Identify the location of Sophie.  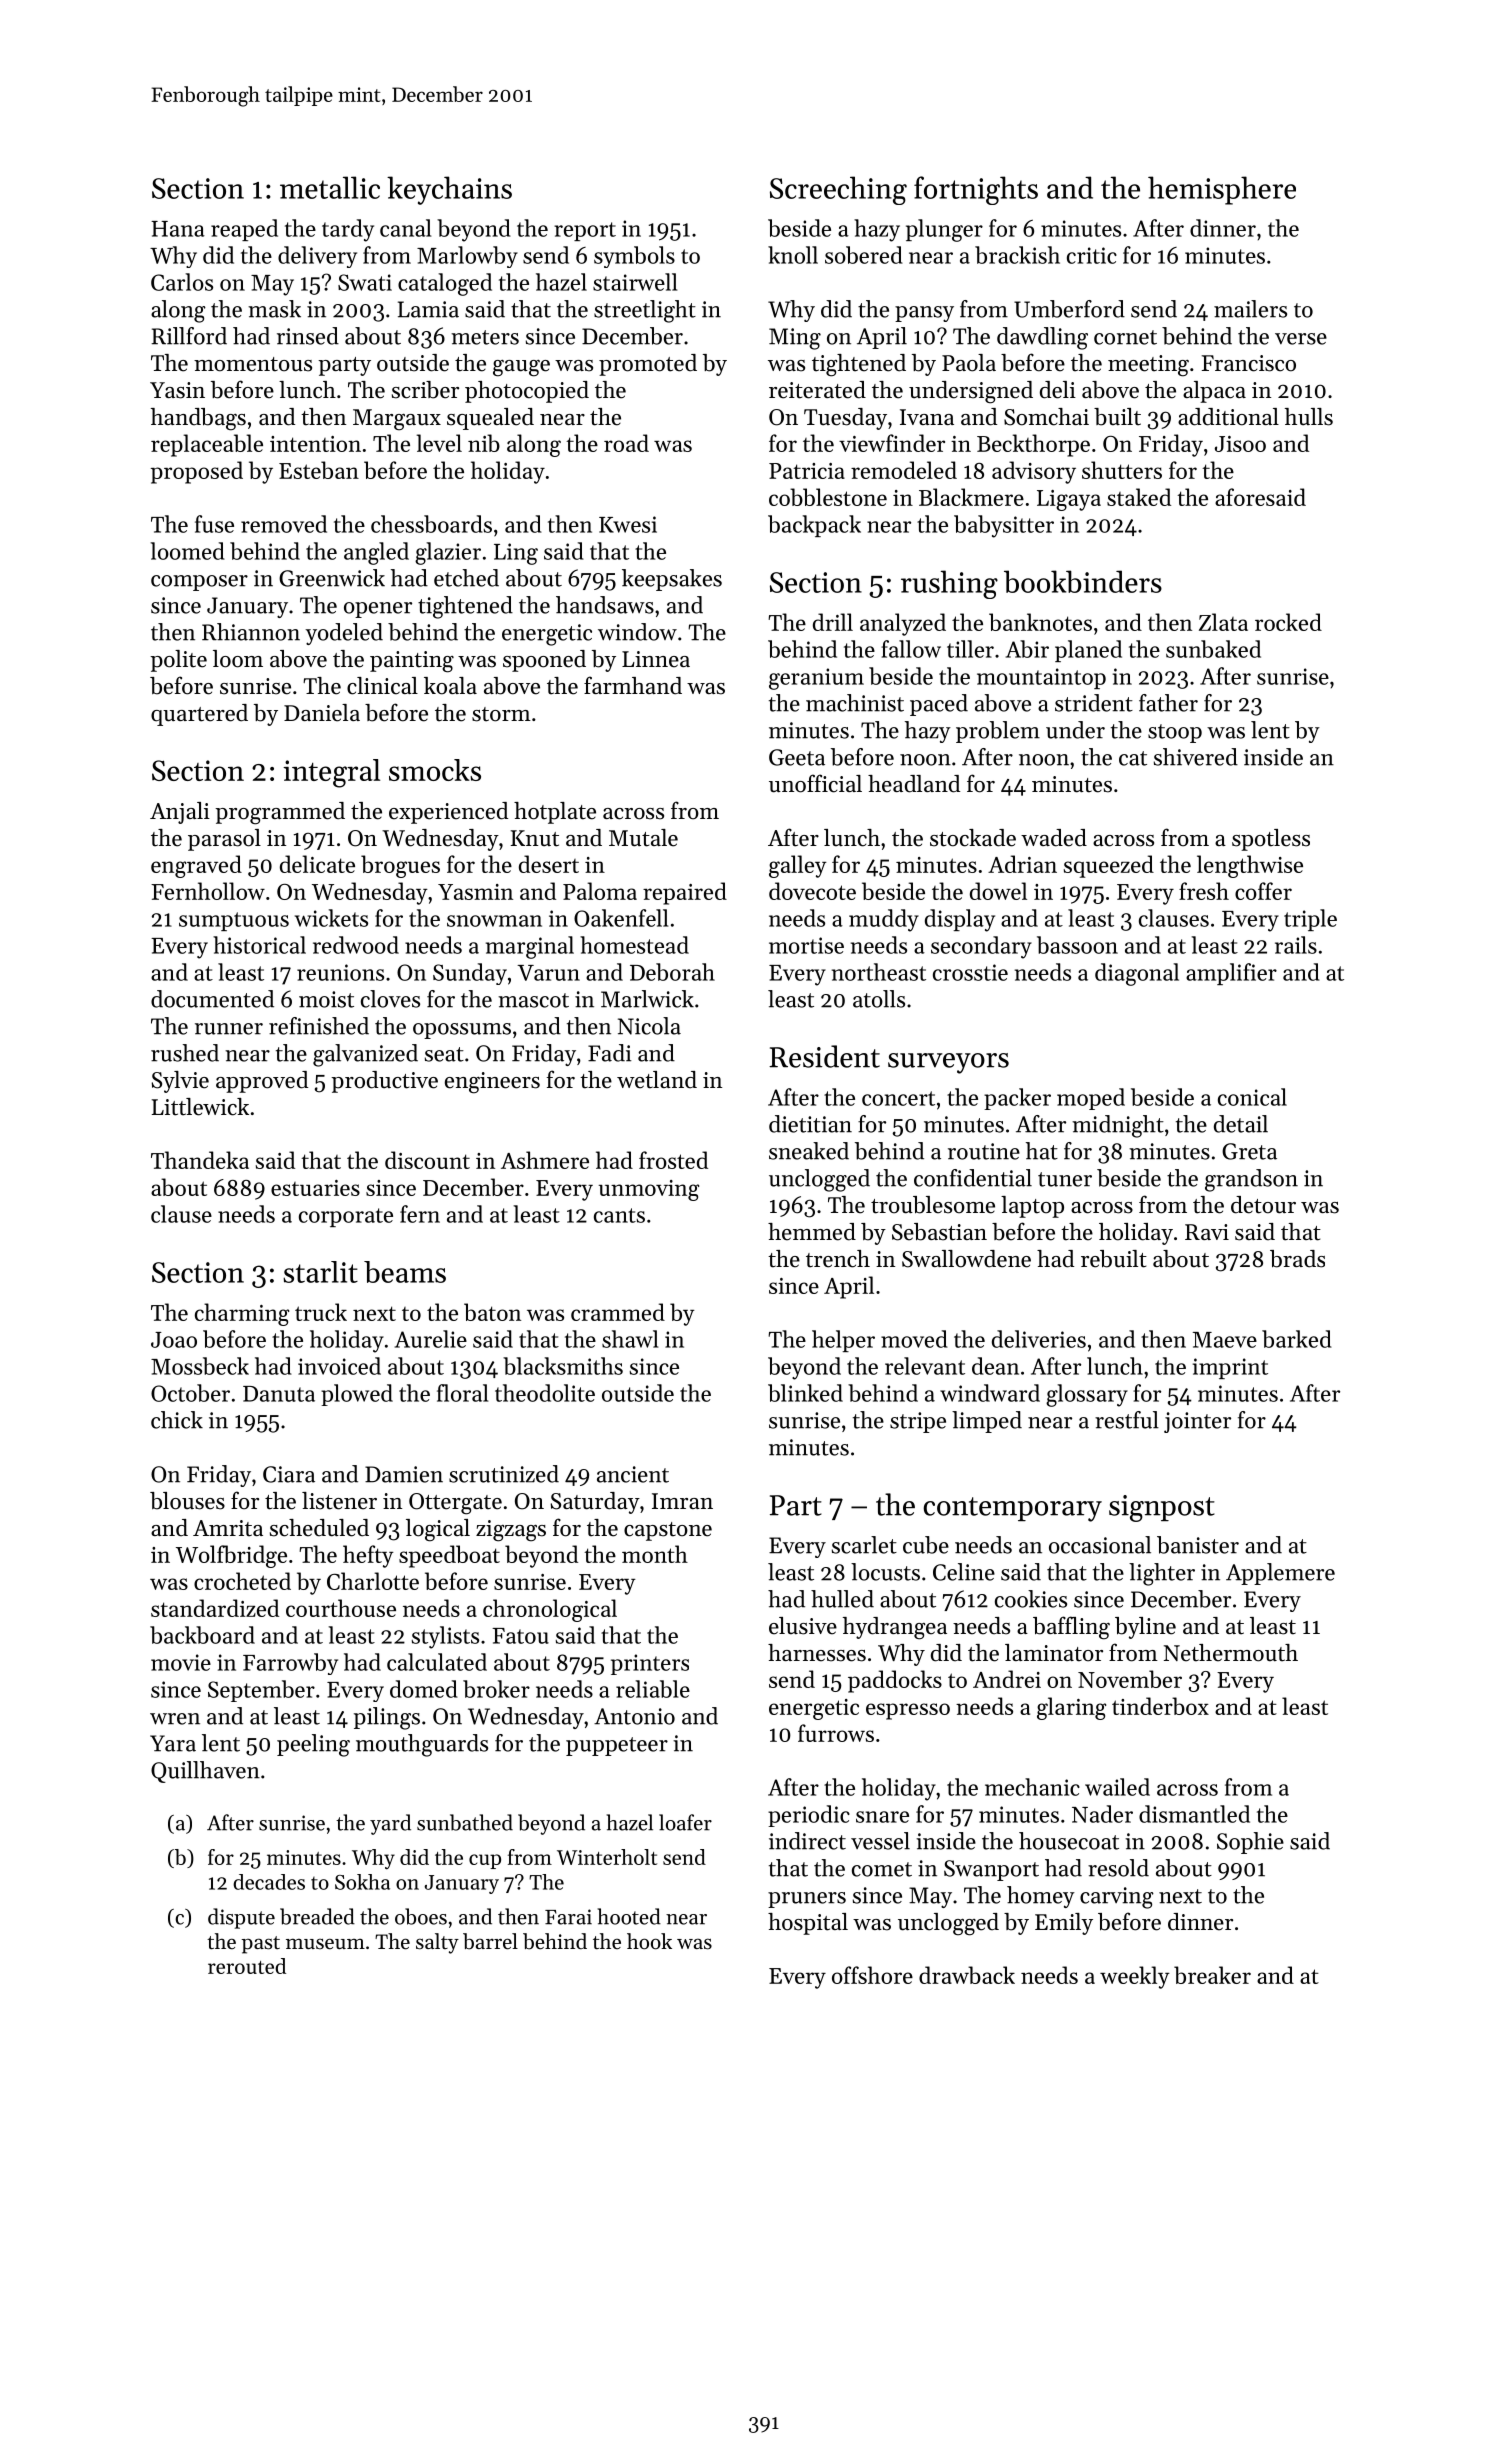
(1250, 1843).
